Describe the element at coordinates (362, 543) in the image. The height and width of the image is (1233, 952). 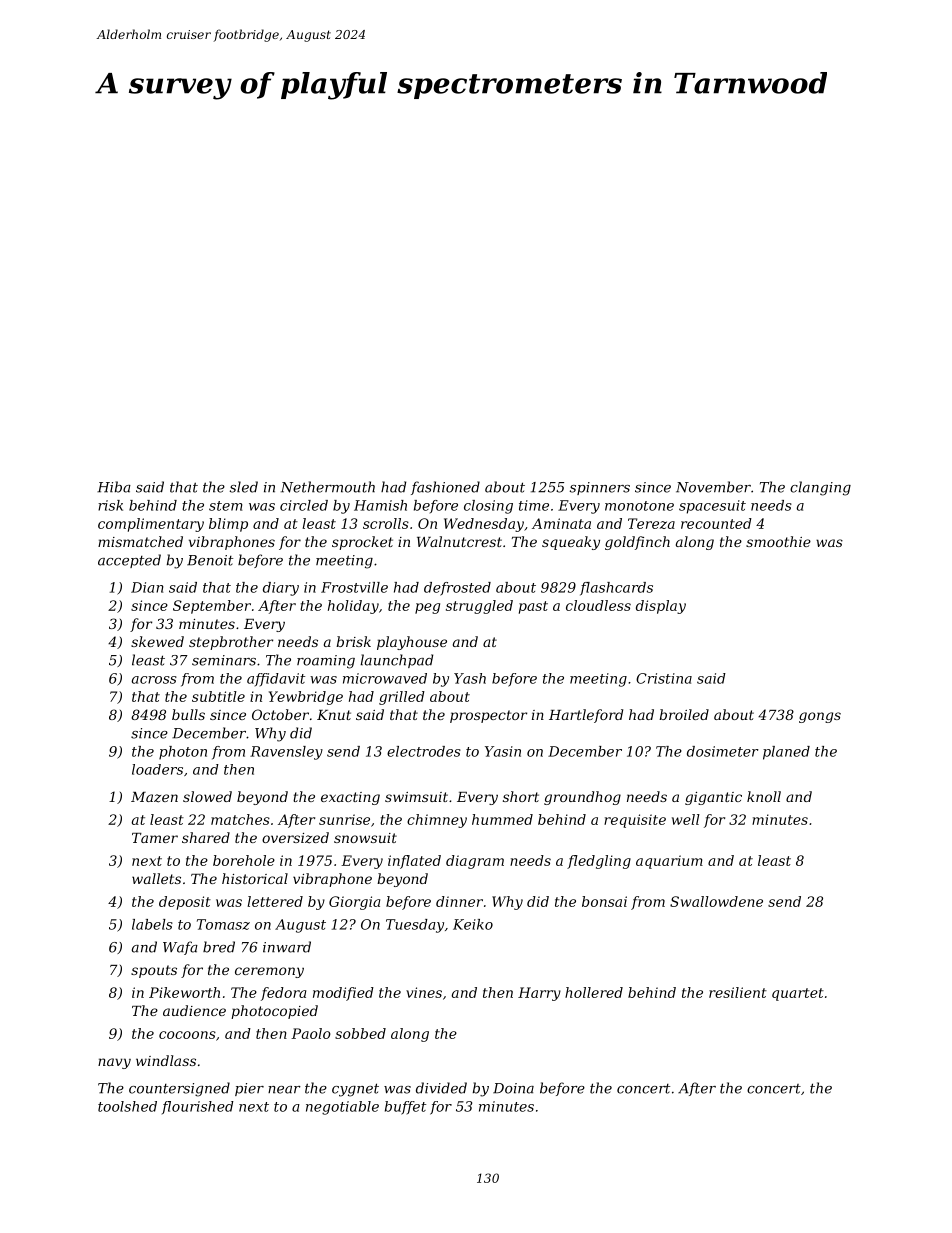
I see `sprocket` at that location.
